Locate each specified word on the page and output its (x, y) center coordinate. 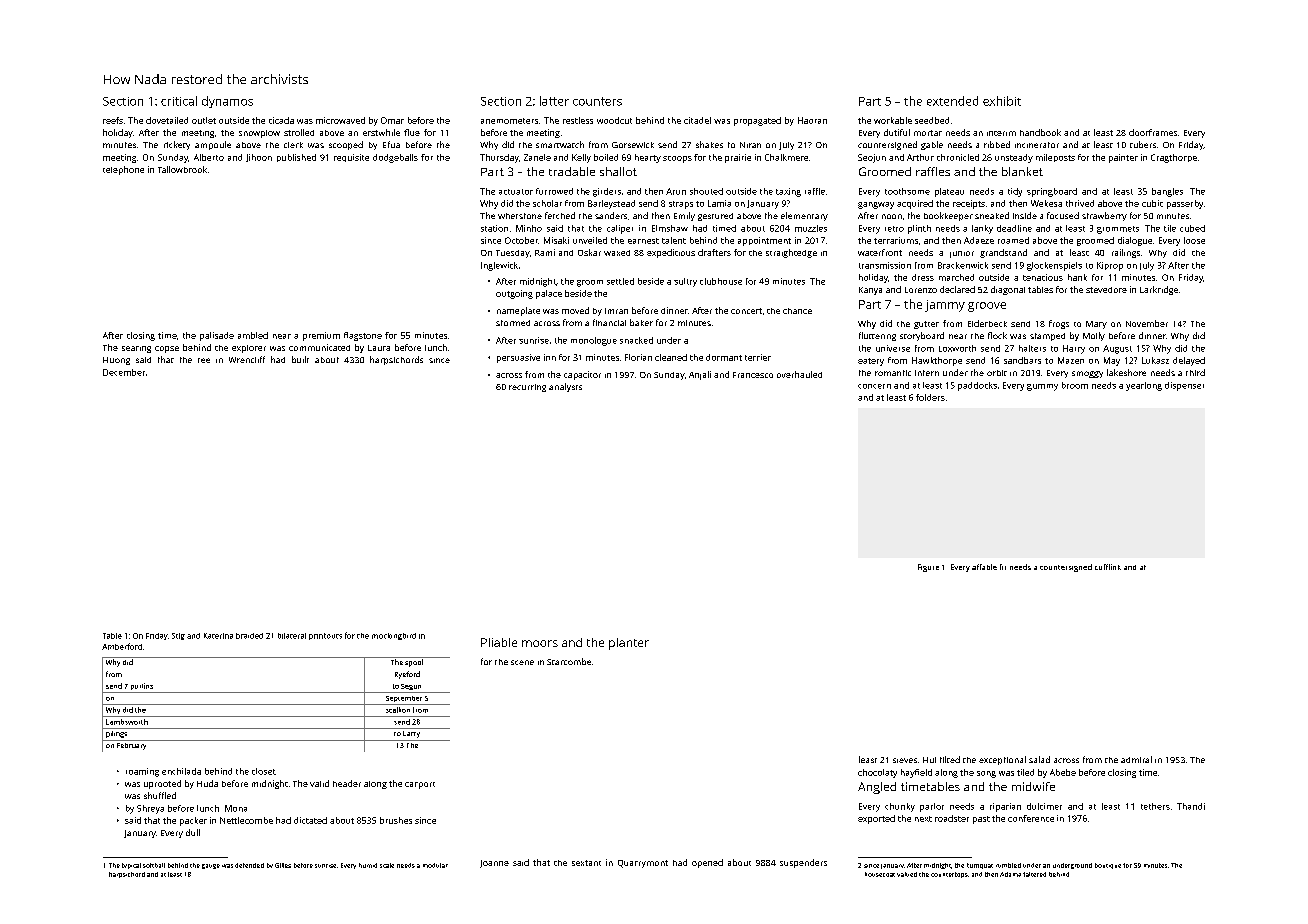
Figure (928, 568)
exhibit (1002, 101)
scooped (346, 145)
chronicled (958, 157)
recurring (527, 388)
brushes (396, 820)
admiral (1136, 759)
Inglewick (499, 266)
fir (1003, 567)
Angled (877, 788)
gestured (715, 217)
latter (554, 101)
